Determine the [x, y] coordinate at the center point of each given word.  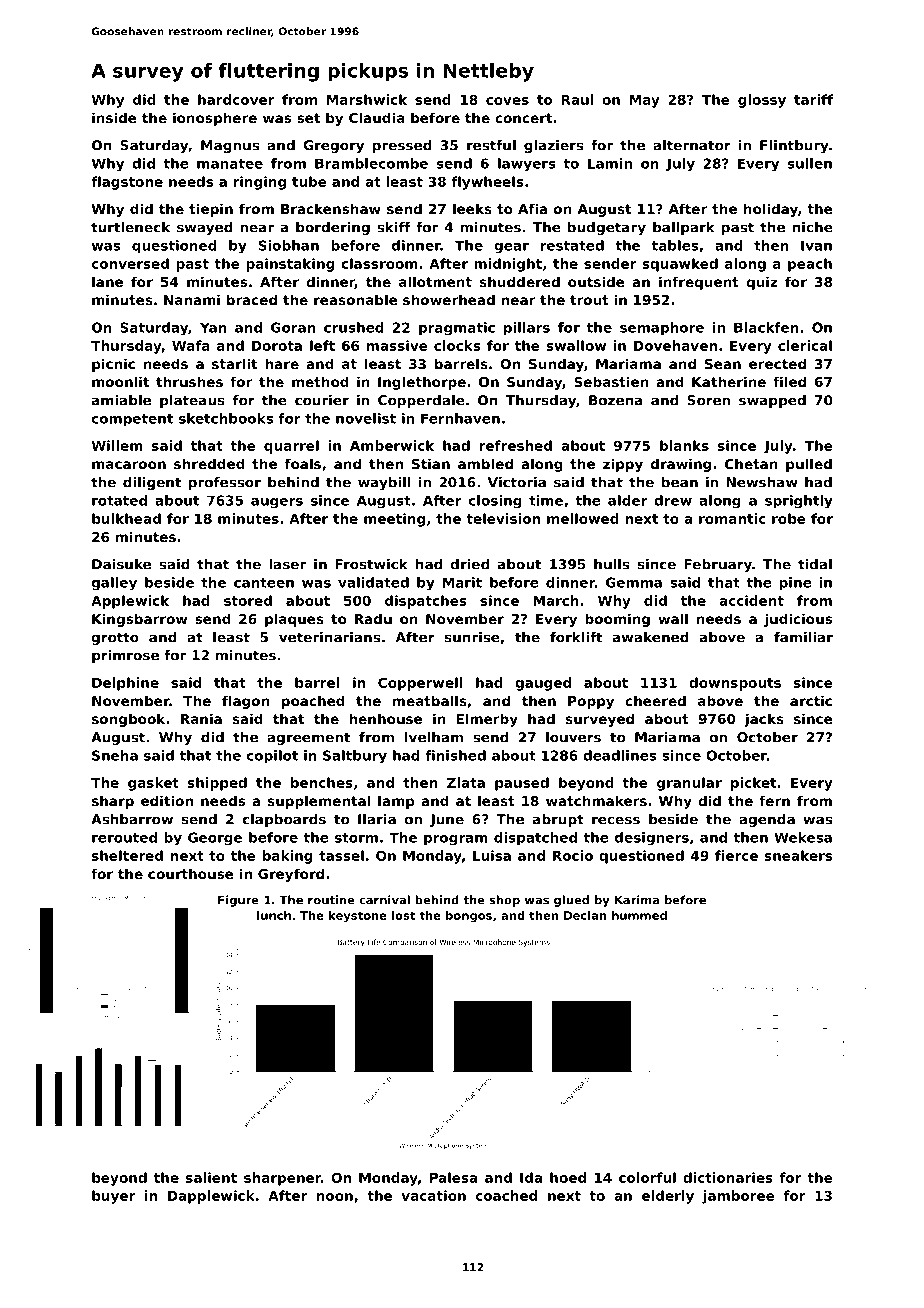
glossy [762, 101]
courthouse [191, 873]
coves [507, 101]
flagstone [127, 183]
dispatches [426, 602]
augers [277, 503]
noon [335, 1197]
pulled [809, 465]
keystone [358, 916]
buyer [113, 1197]
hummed [639, 915]
